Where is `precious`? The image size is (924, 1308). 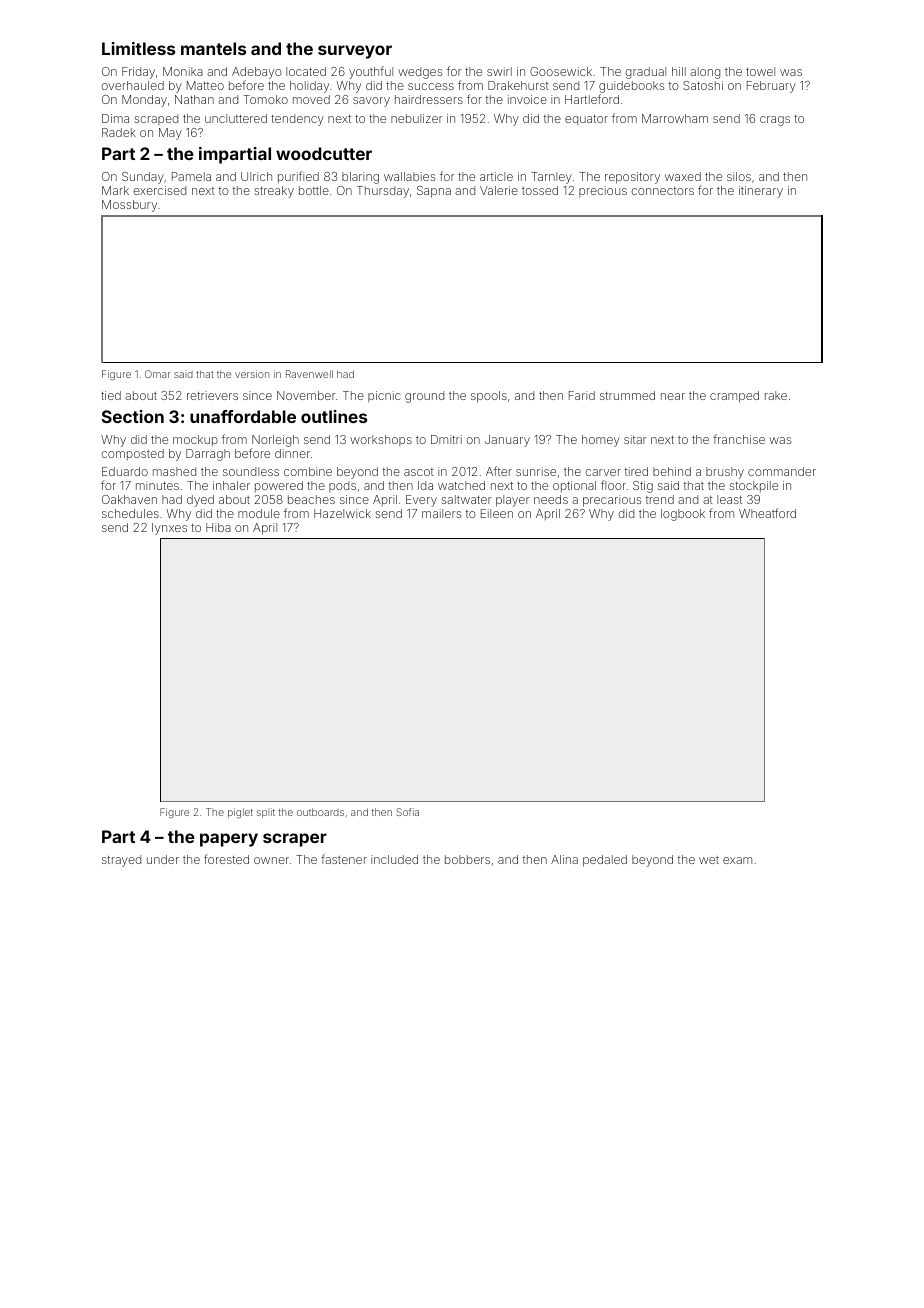
precious is located at coordinates (603, 191).
